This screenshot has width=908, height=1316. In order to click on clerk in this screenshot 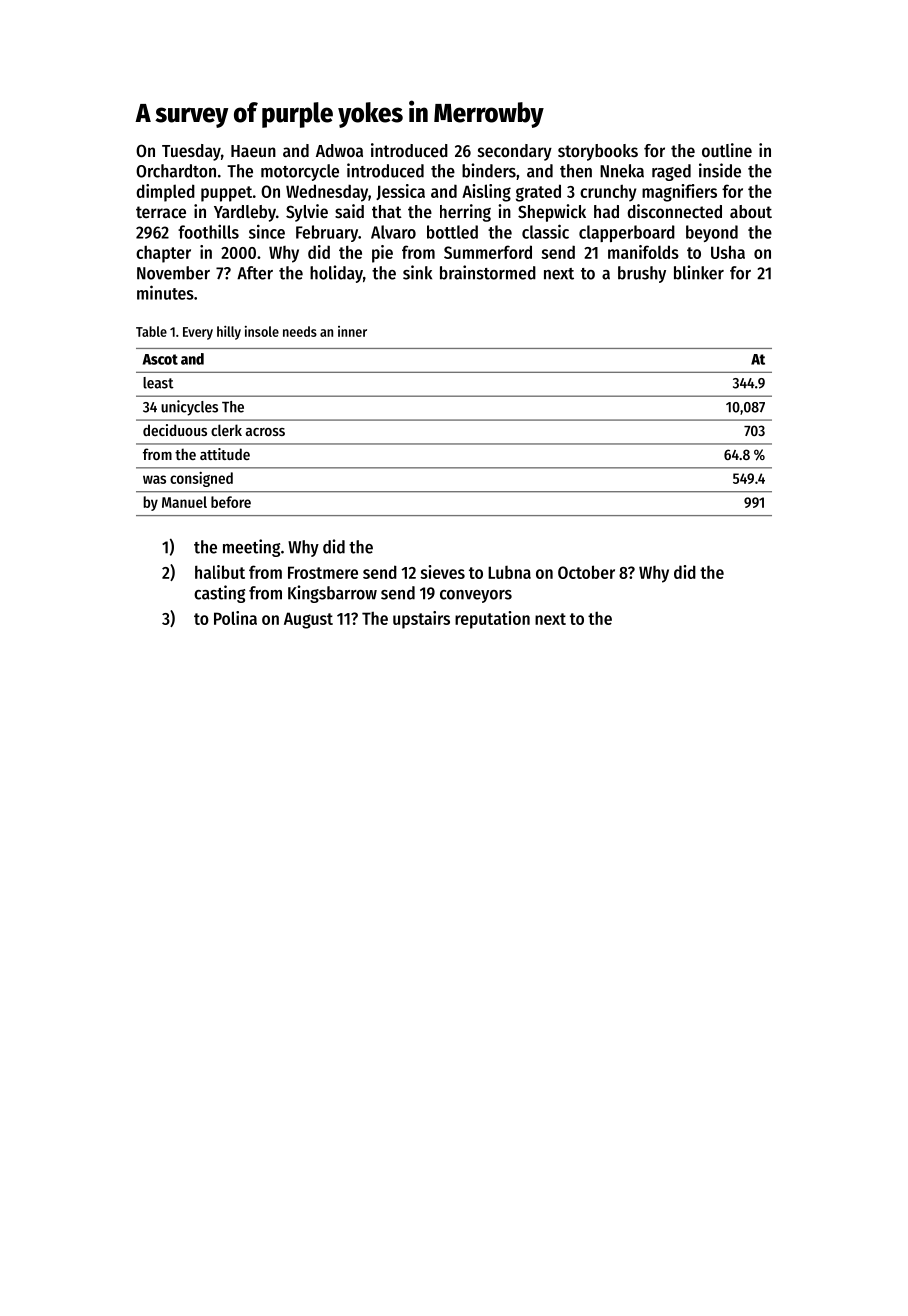, I will do `click(226, 430)`.
